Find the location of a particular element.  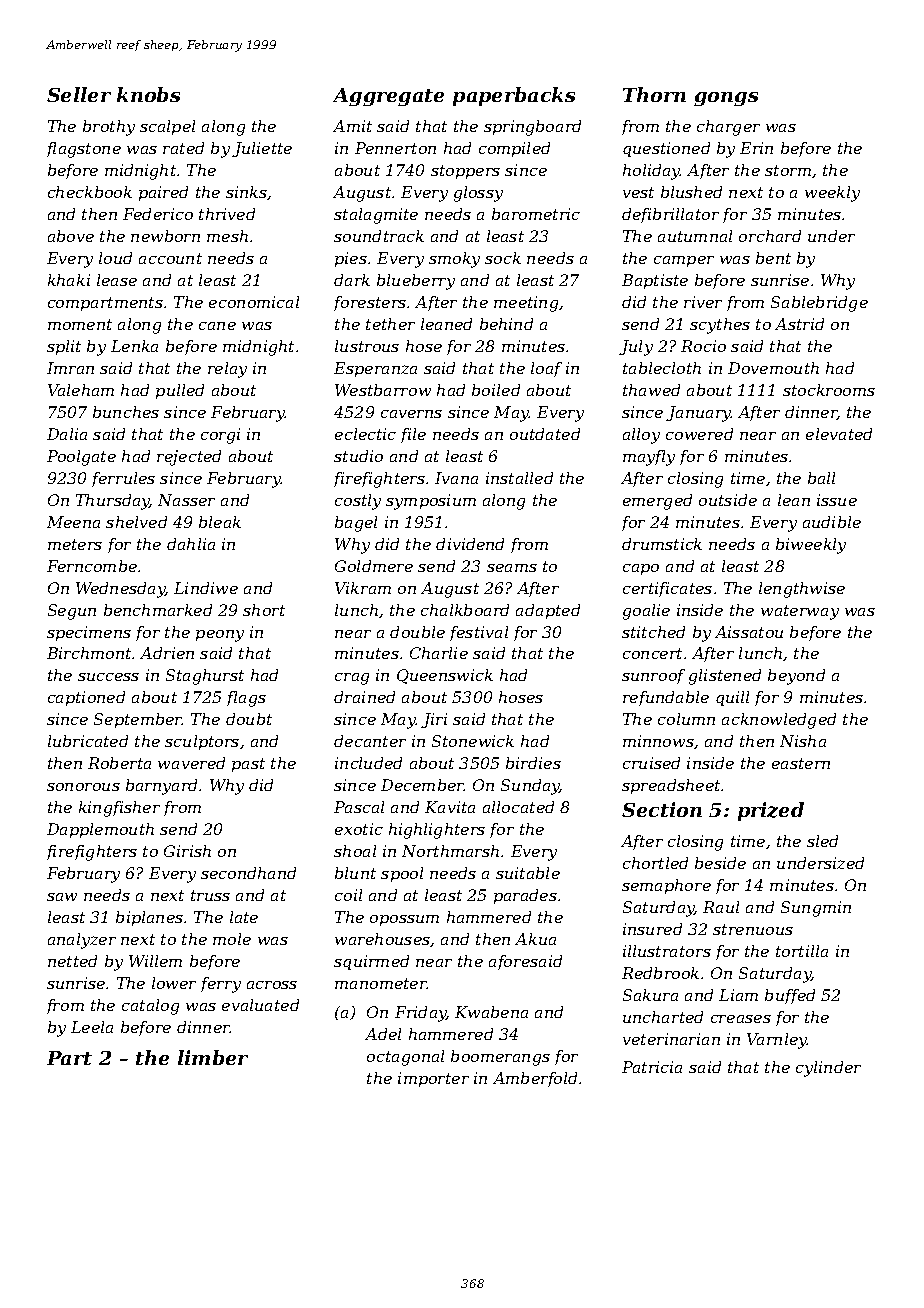

bent is located at coordinates (773, 258).
